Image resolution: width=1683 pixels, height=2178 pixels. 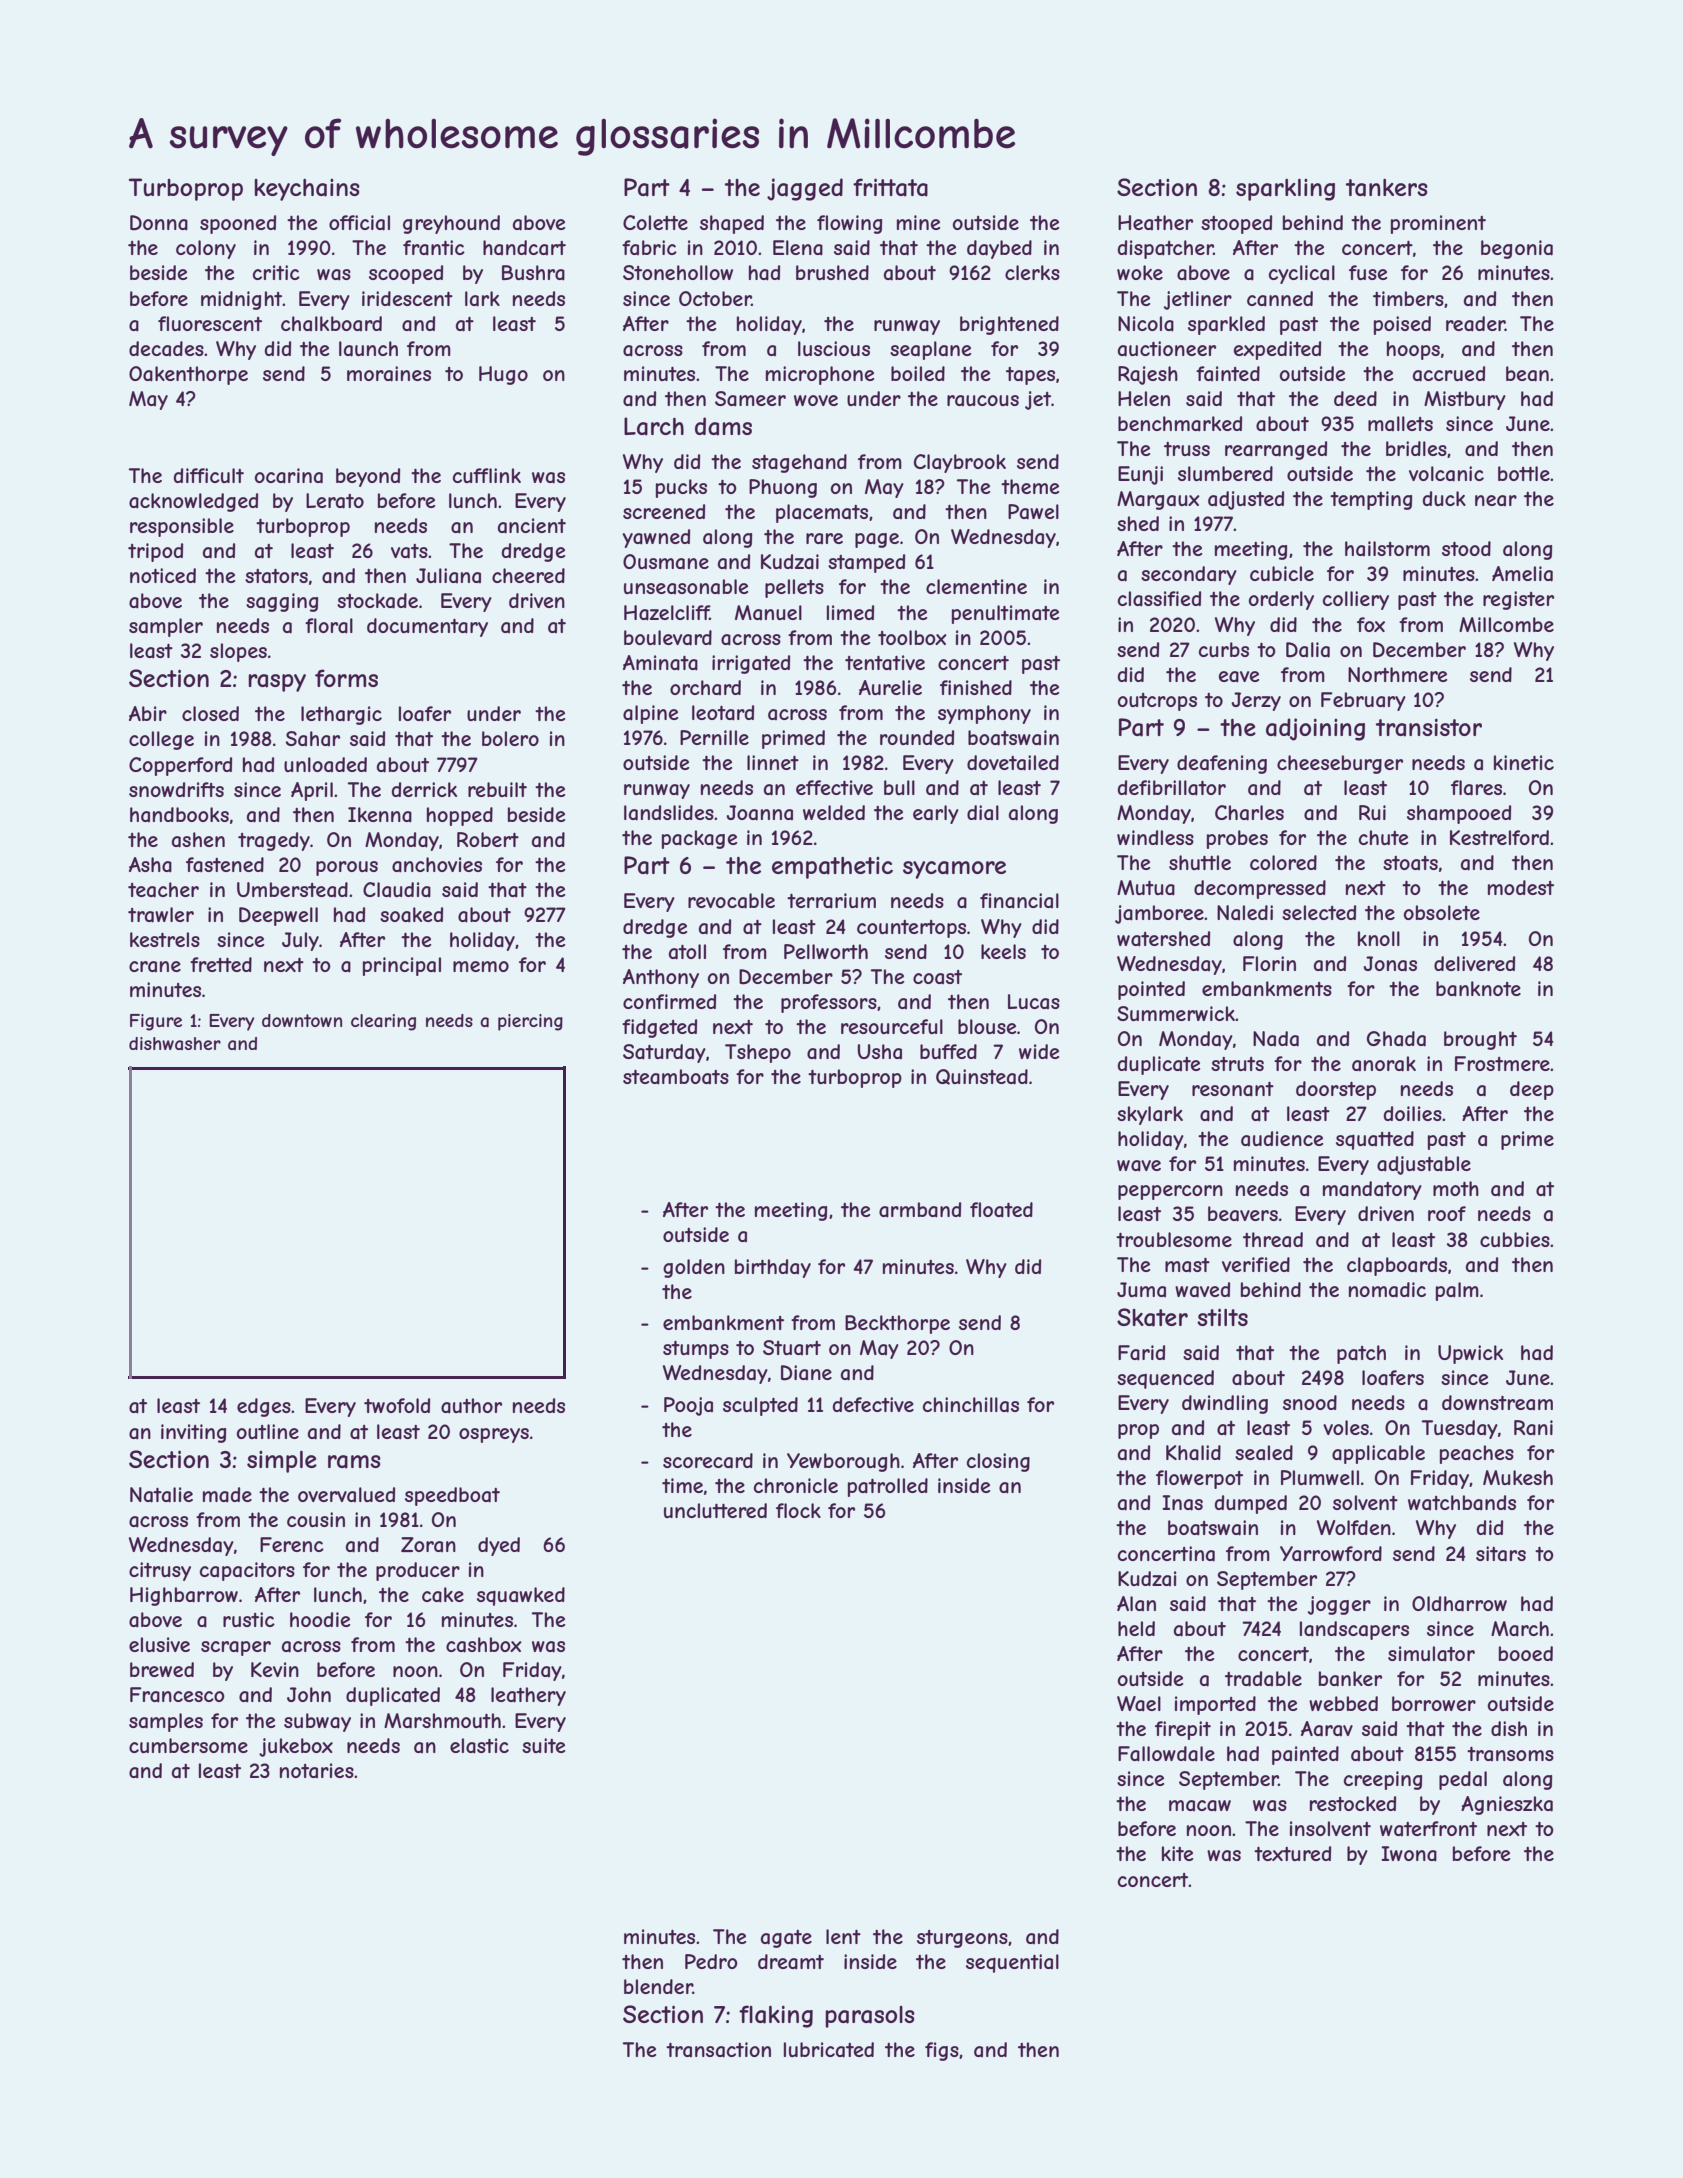 I want to click on notaries, so click(x=317, y=1770).
